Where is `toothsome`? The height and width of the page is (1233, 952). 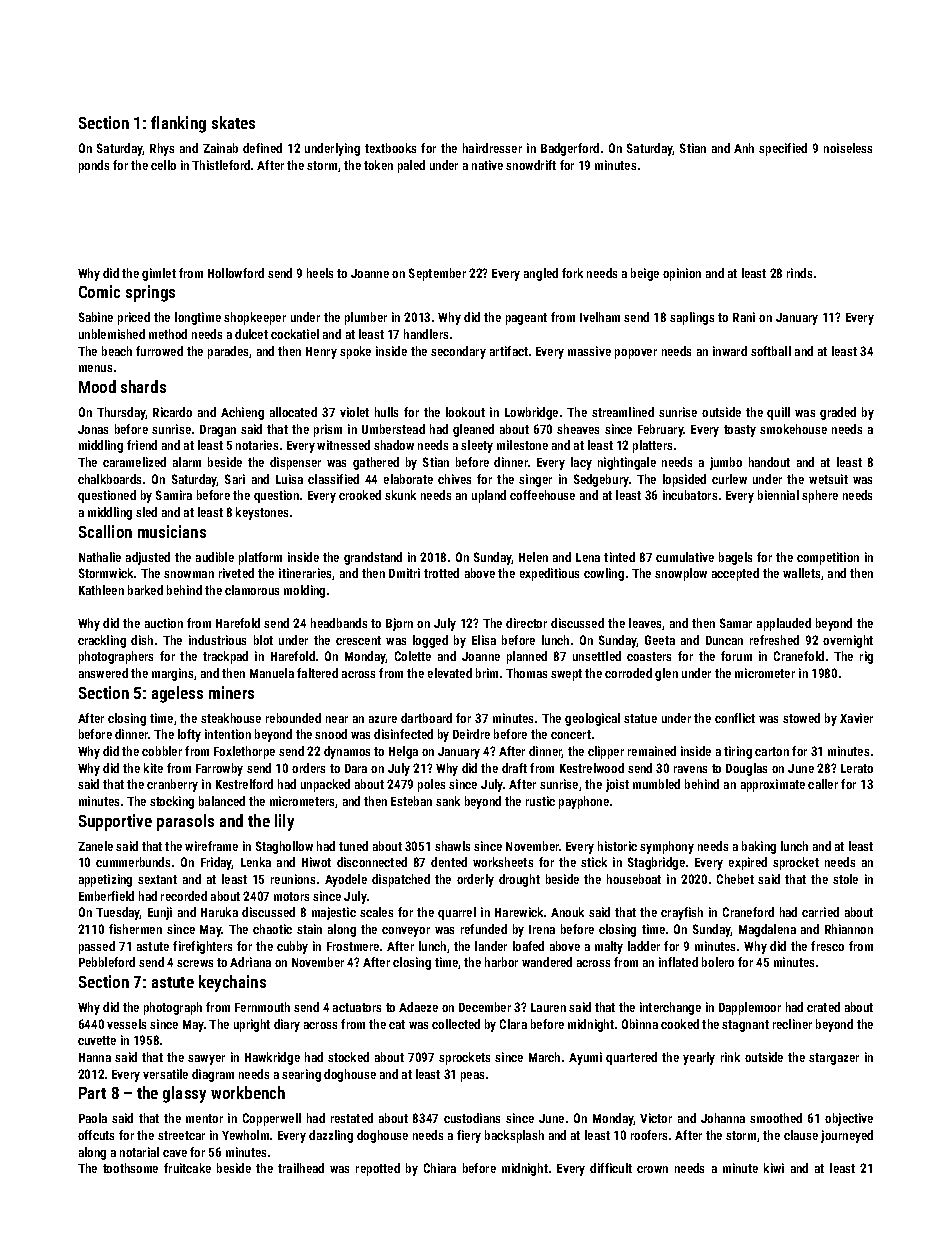
toothsome is located at coordinates (130, 1168).
